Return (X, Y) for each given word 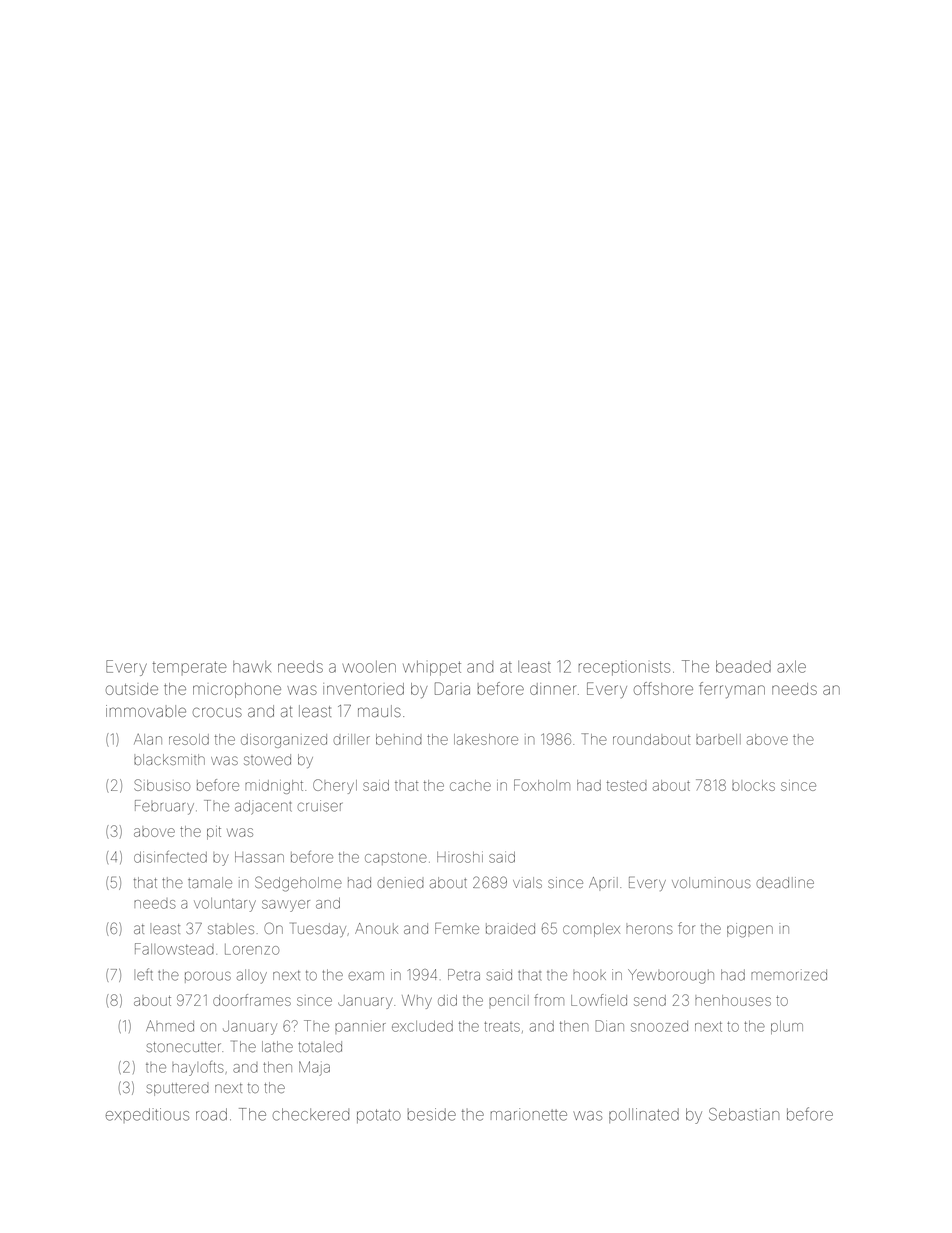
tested (627, 786)
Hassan (259, 857)
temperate (190, 668)
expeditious (147, 1115)
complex (591, 930)
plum (787, 1027)
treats (502, 1026)
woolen (369, 667)
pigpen (750, 930)
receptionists (624, 668)
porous (208, 977)
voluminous (711, 882)
